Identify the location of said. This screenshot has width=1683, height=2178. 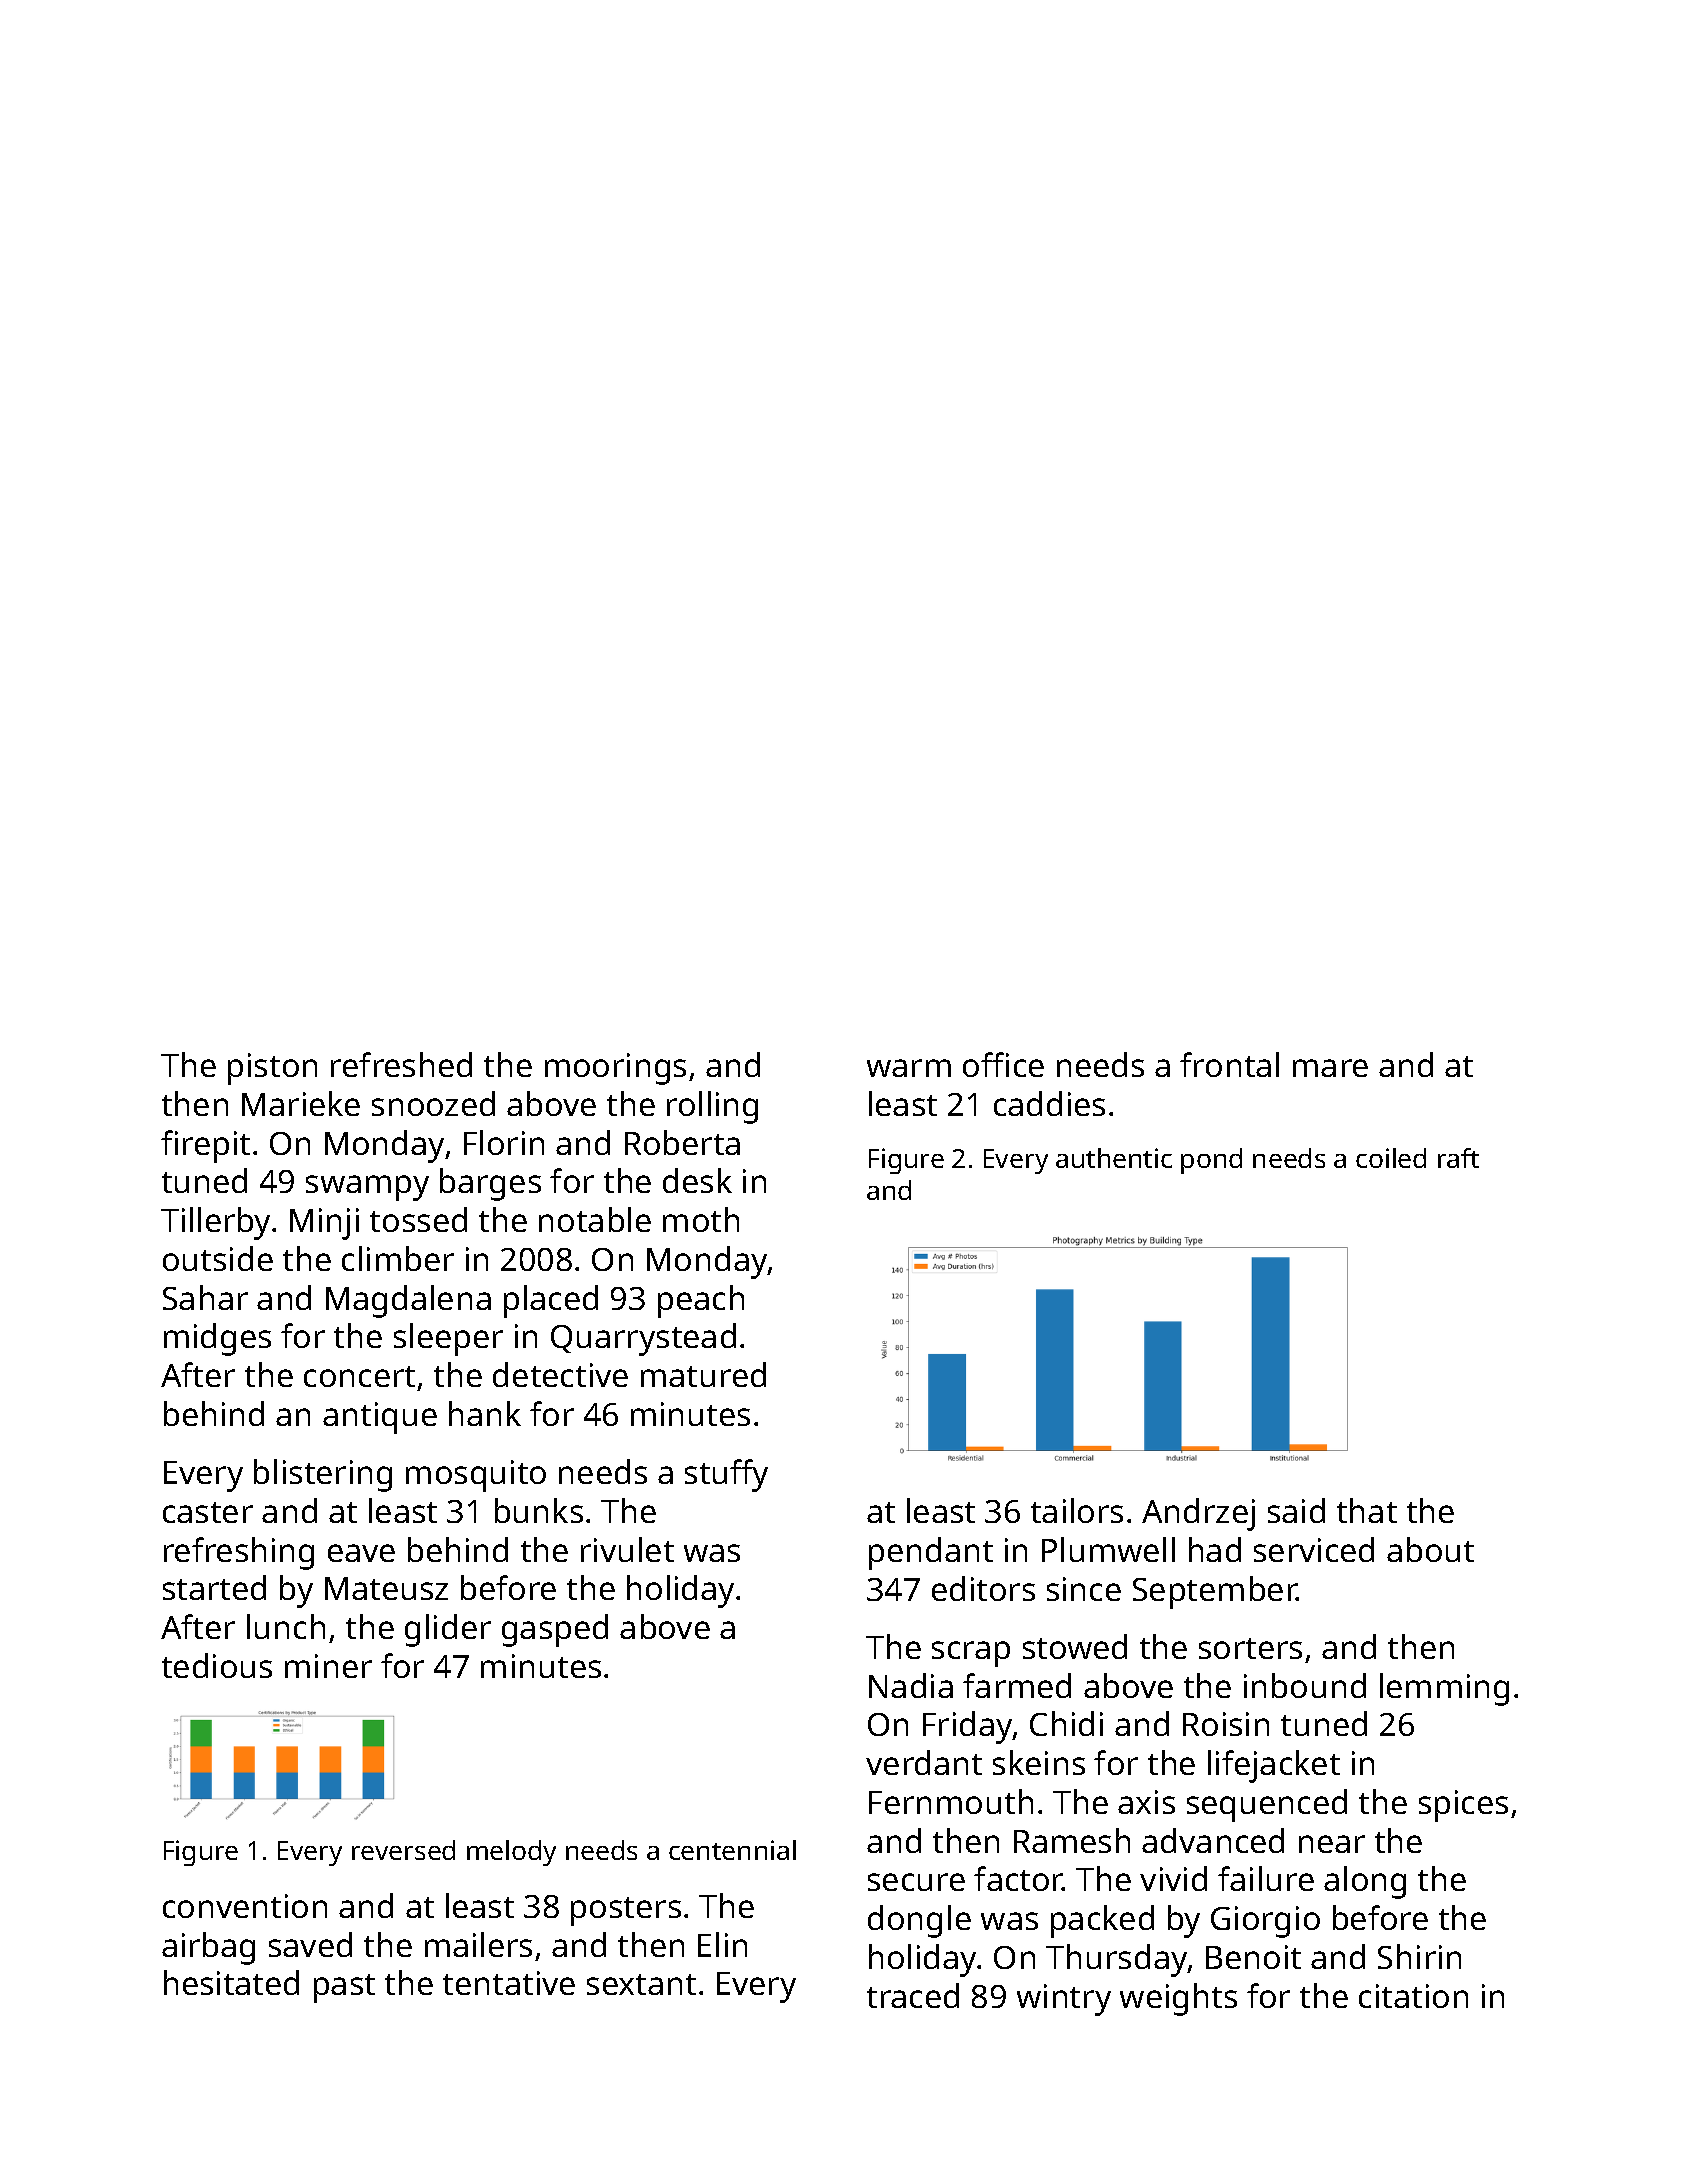
(1296, 1510).
